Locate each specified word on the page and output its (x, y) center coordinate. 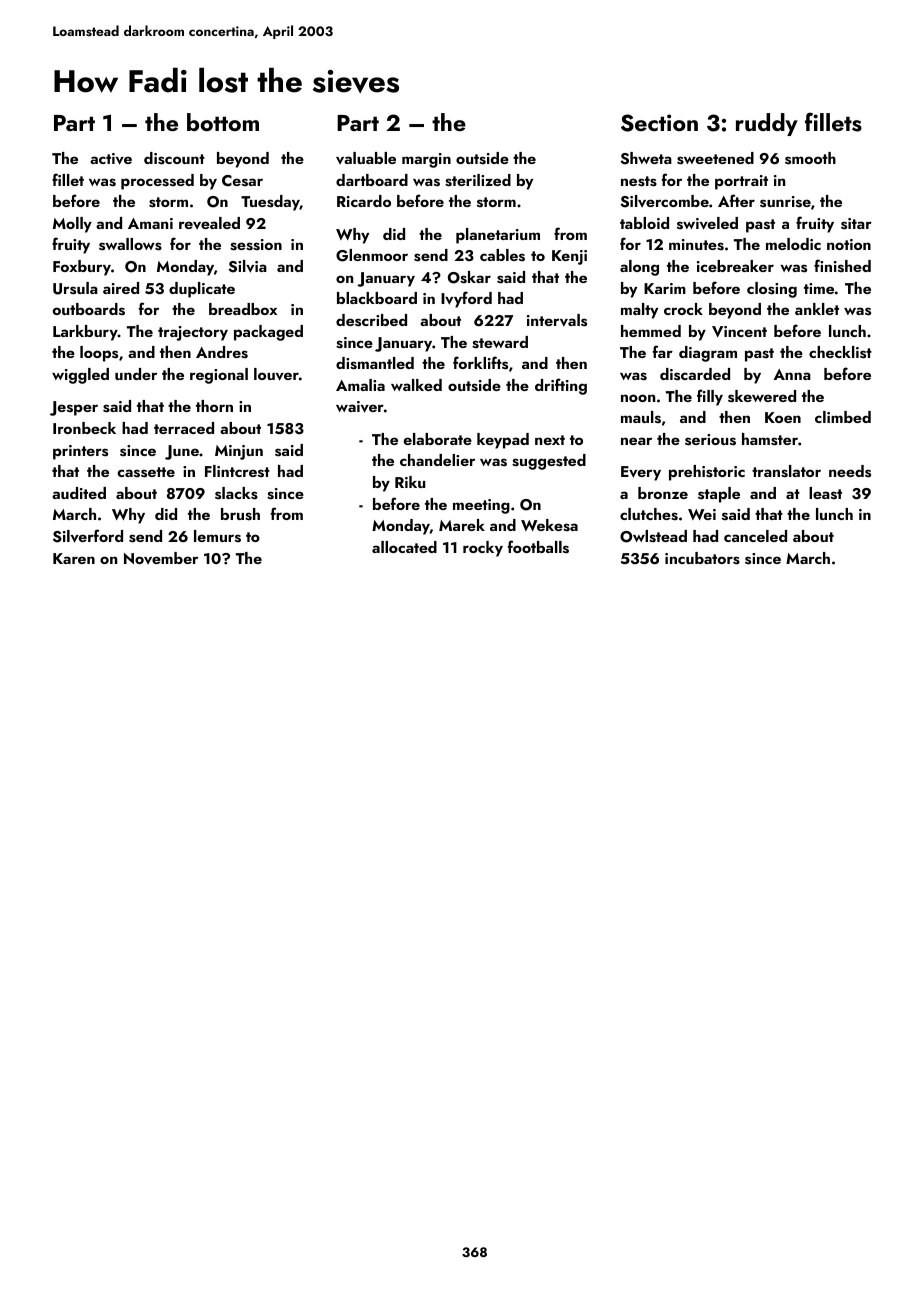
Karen (74, 558)
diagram (708, 354)
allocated (404, 547)
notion (849, 244)
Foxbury (82, 268)
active (111, 159)
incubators (702, 558)
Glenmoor (372, 255)
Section (659, 123)
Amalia (360, 385)
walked (416, 385)
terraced (184, 428)
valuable (366, 158)
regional (219, 376)
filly (710, 397)
